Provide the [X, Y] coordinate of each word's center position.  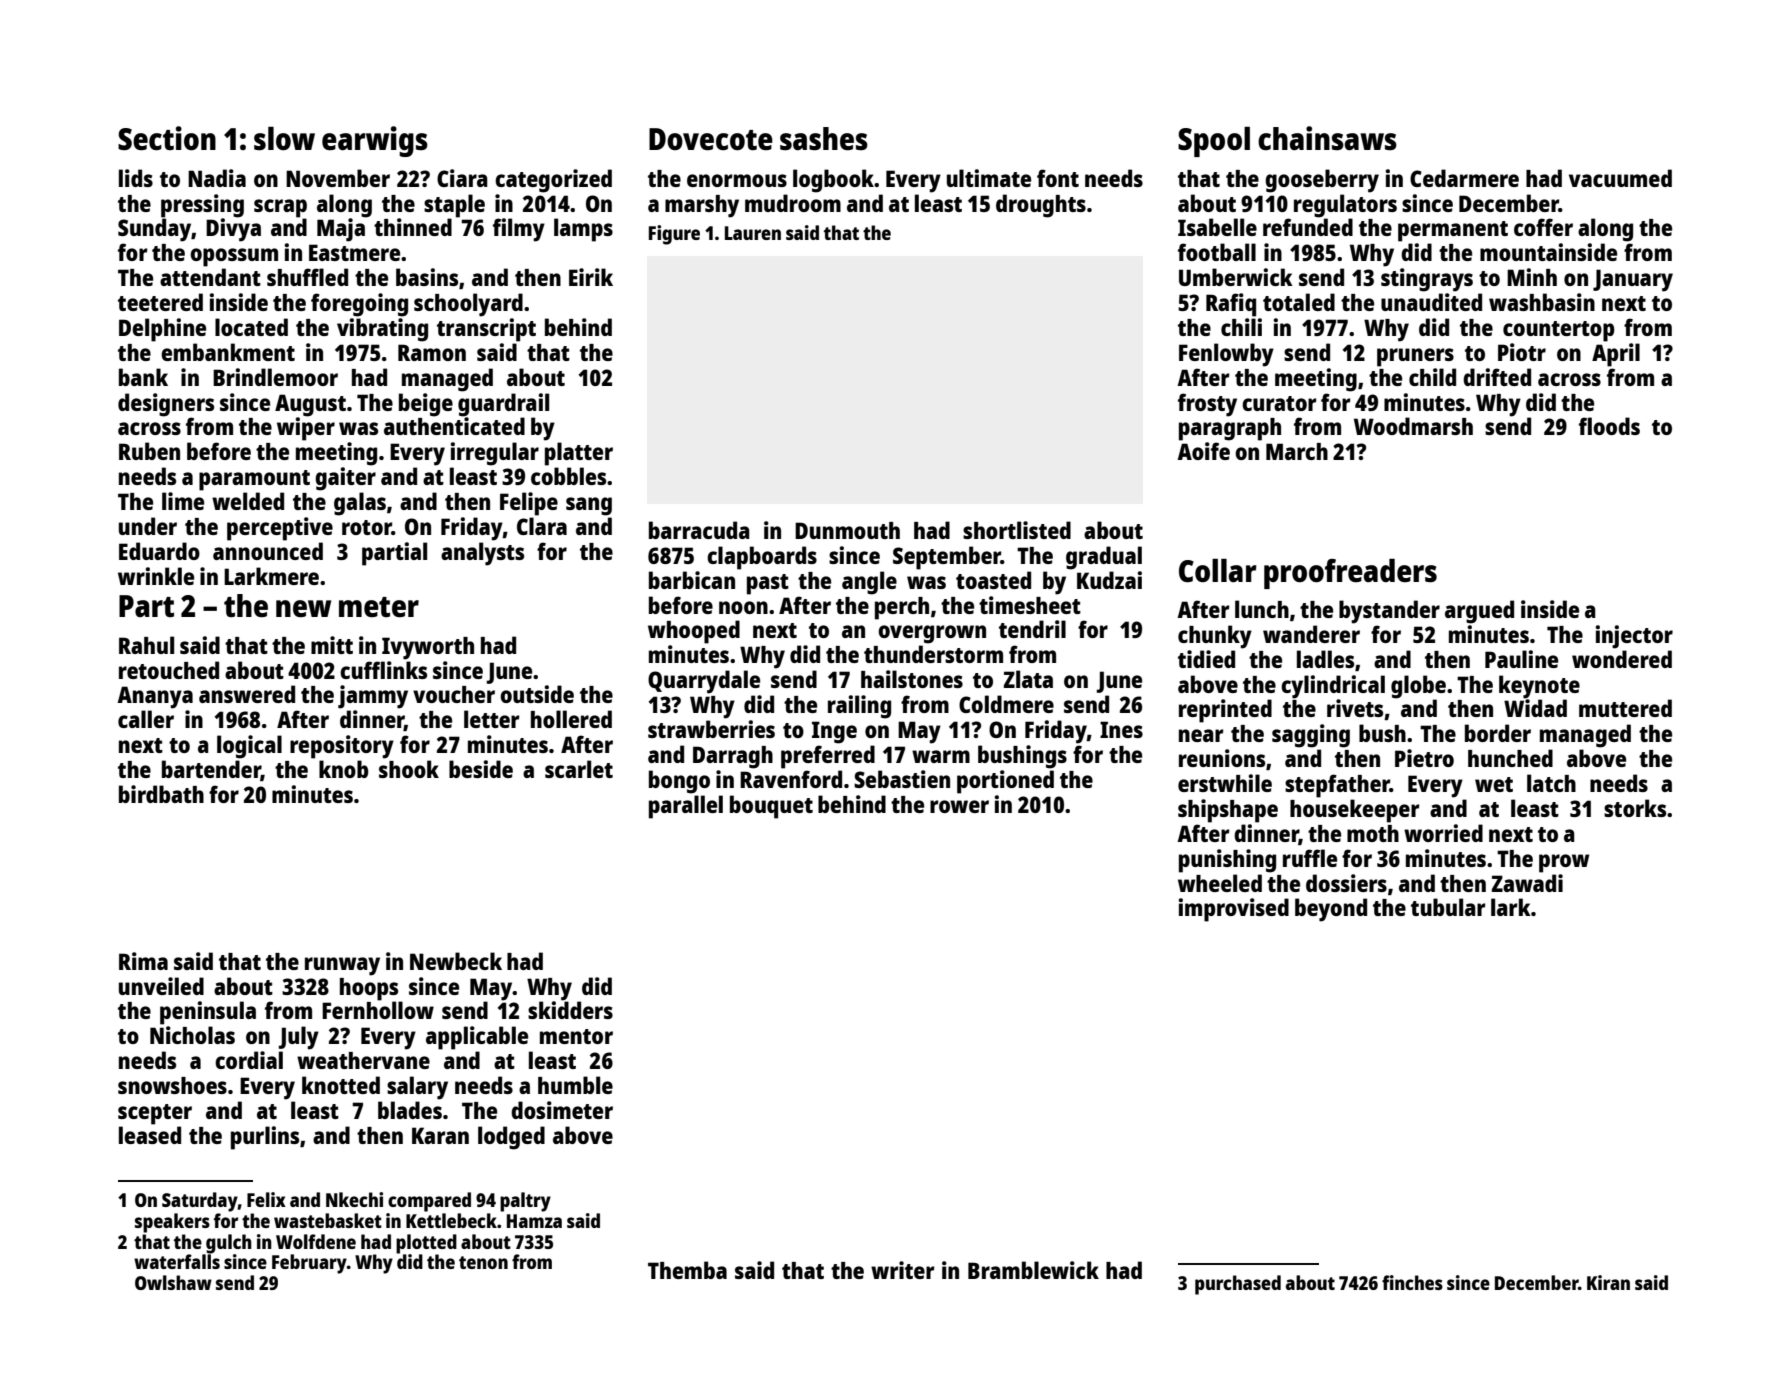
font [1058, 178]
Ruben [149, 451]
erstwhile [1225, 783]
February [309, 1264]
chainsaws [1327, 138]
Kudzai [1109, 580]
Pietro [1424, 758]
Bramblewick [1033, 1270]
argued [1479, 612]
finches [1412, 1282]
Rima [143, 961]
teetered [160, 302]
